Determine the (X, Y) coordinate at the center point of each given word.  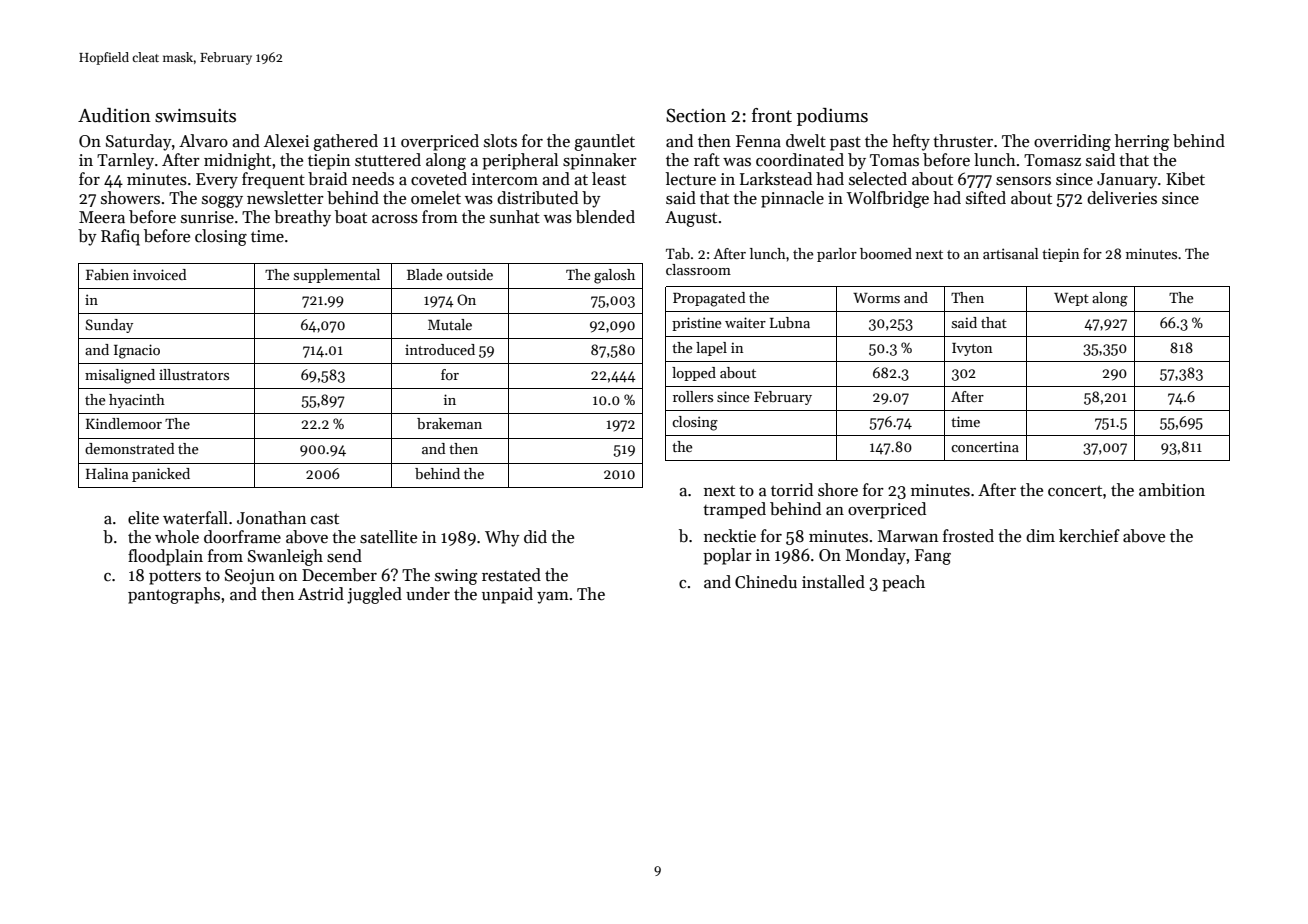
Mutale (450, 324)
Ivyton (972, 349)
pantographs (174, 595)
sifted (986, 198)
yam (553, 598)
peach (903, 583)
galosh (614, 276)
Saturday (139, 142)
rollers (693, 396)
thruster (963, 141)
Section (696, 115)
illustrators (194, 374)
